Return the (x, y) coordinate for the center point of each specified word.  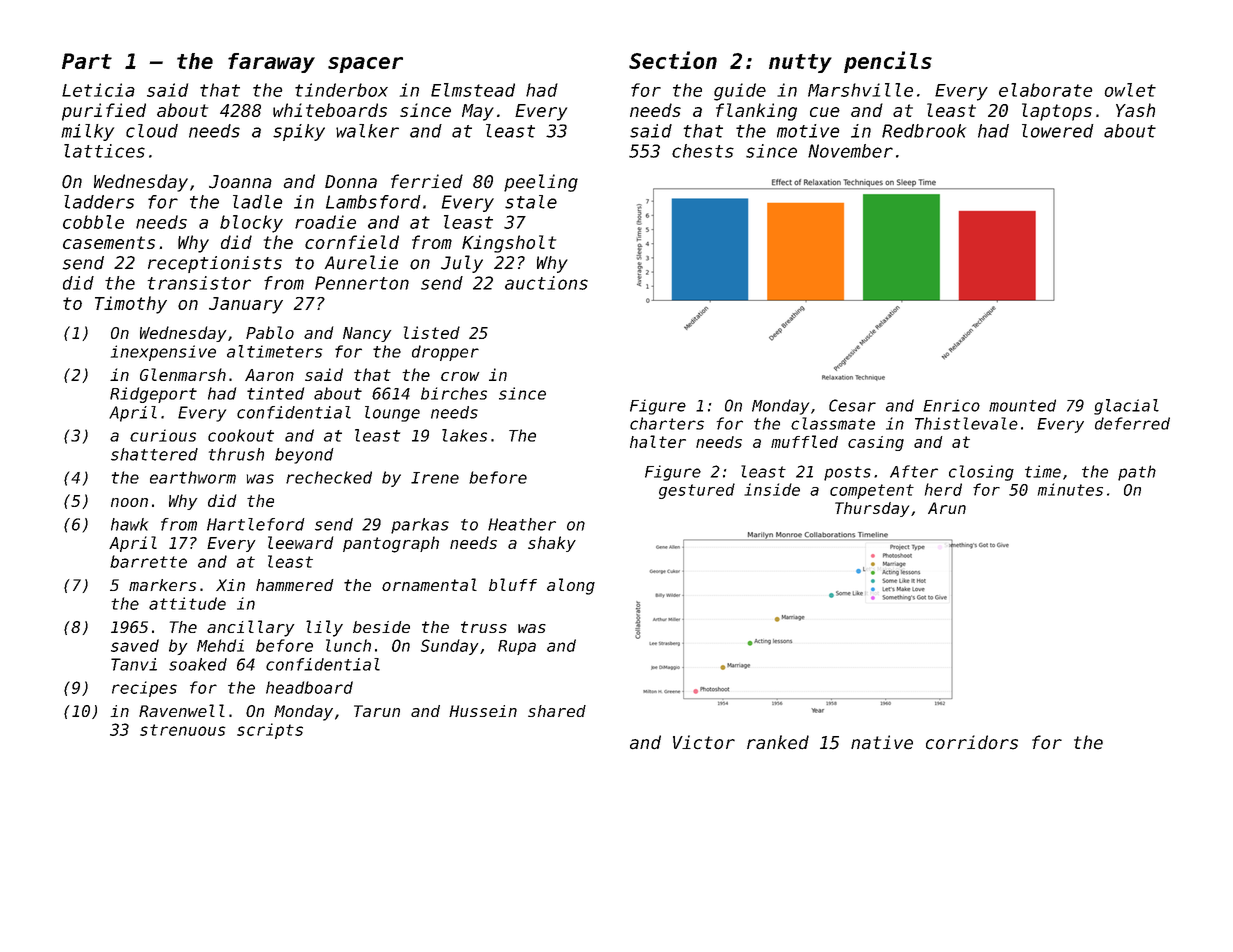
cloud (152, 131)
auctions (546, 283)
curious (163, 435)
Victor (704, 742)
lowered (1057, 131)
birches (454, 393)
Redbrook (924, 131)
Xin (230, 585)
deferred (1132, 423)
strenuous (183, 730)
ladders (99, 202)
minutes (1070, 489)
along (571, 586)
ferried (427, 181)
